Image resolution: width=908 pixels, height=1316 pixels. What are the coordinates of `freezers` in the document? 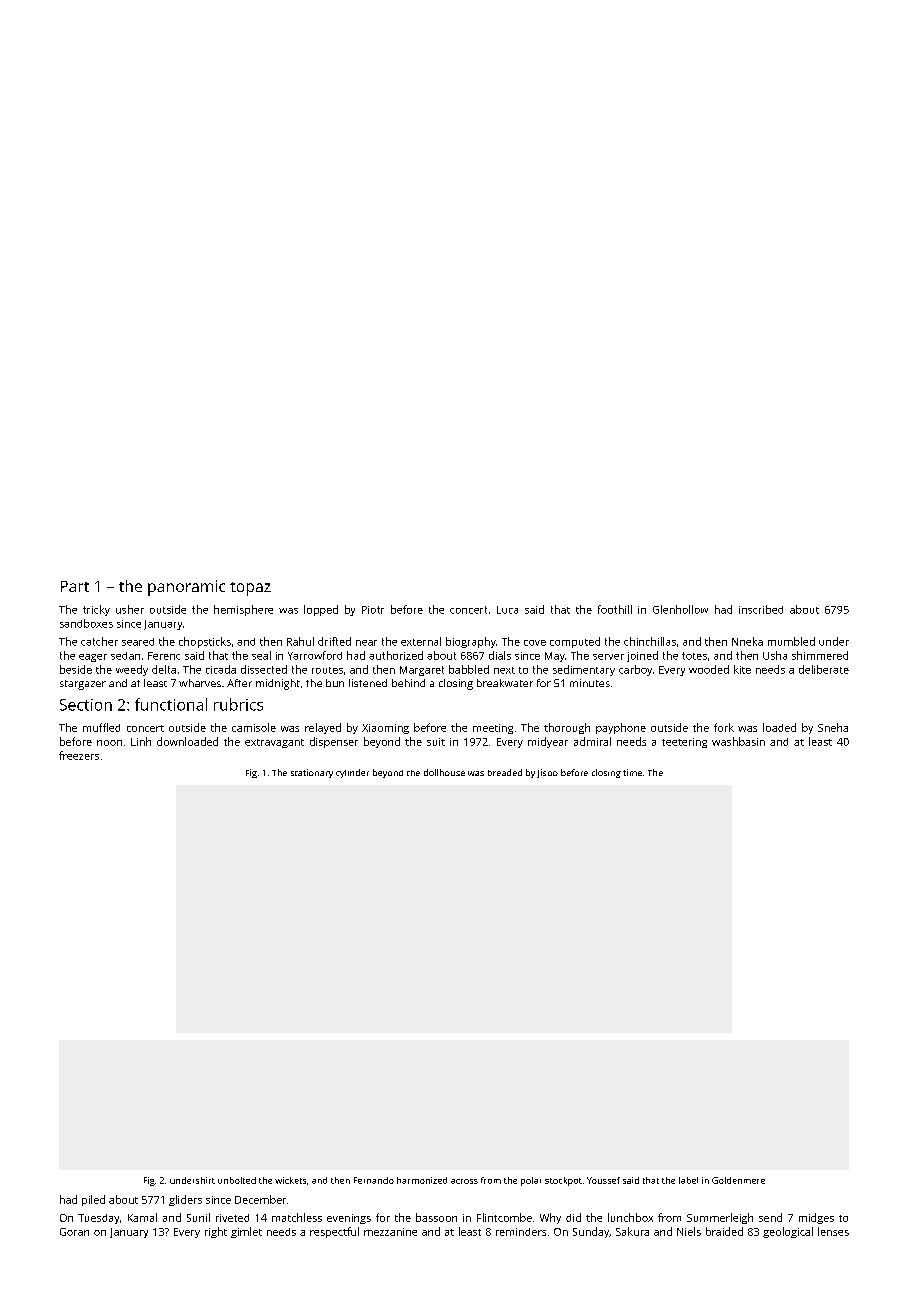 It's located at (79, 755).
